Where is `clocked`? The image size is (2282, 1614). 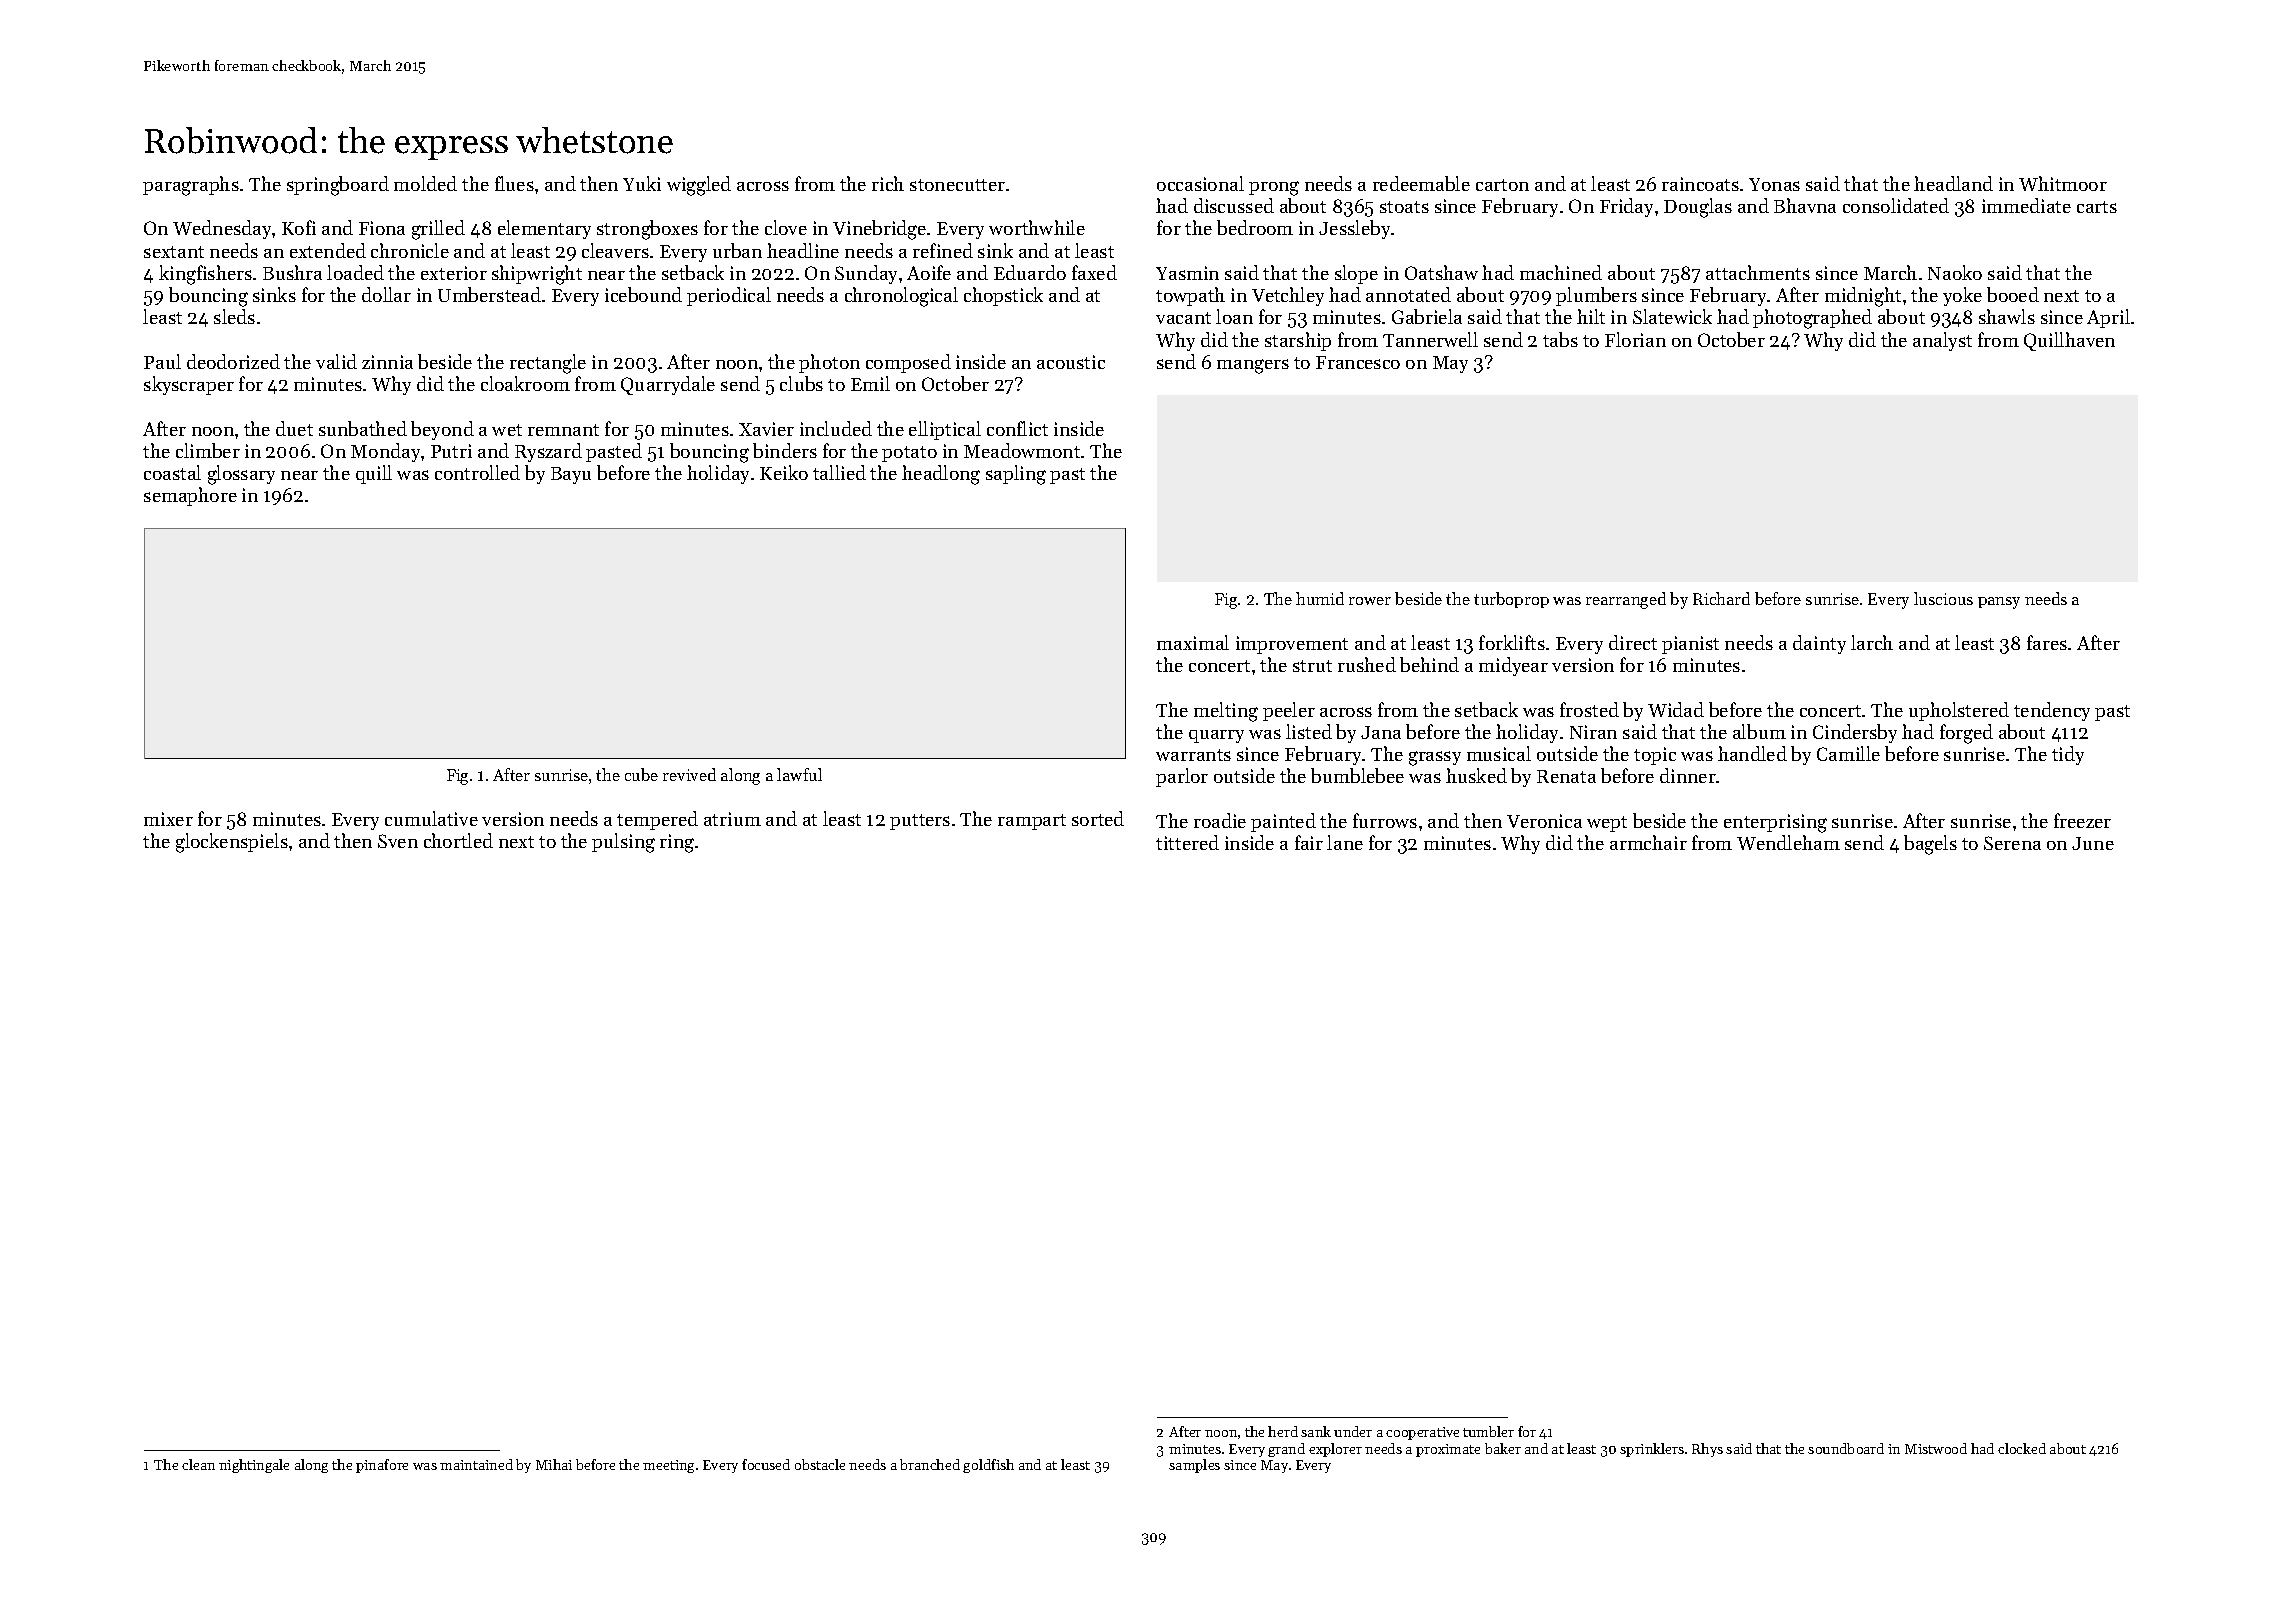 clocked is located at coordinates (2022, 1448).
